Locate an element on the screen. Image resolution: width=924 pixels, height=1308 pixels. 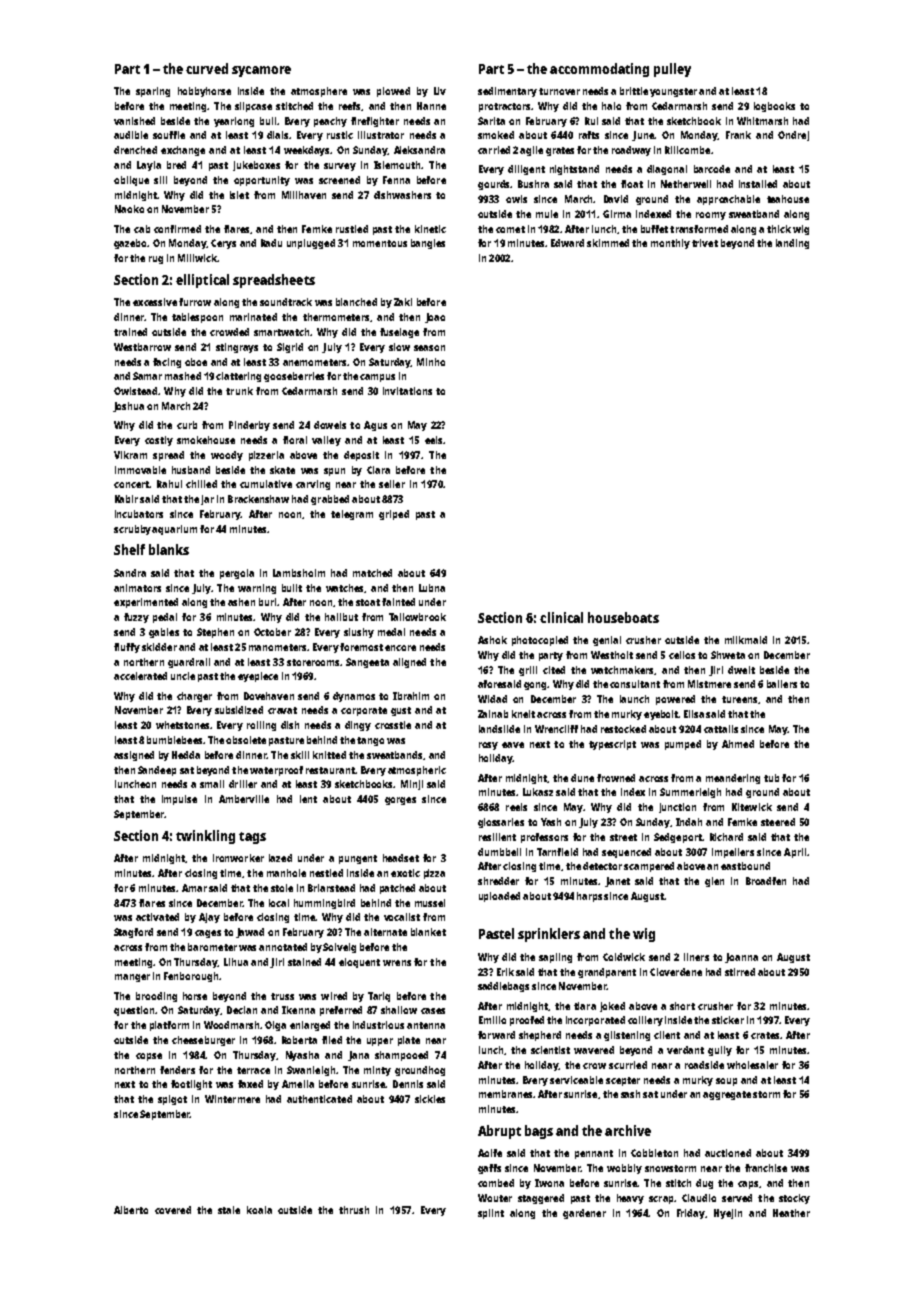
truss is located at coordinates (282, 996).
